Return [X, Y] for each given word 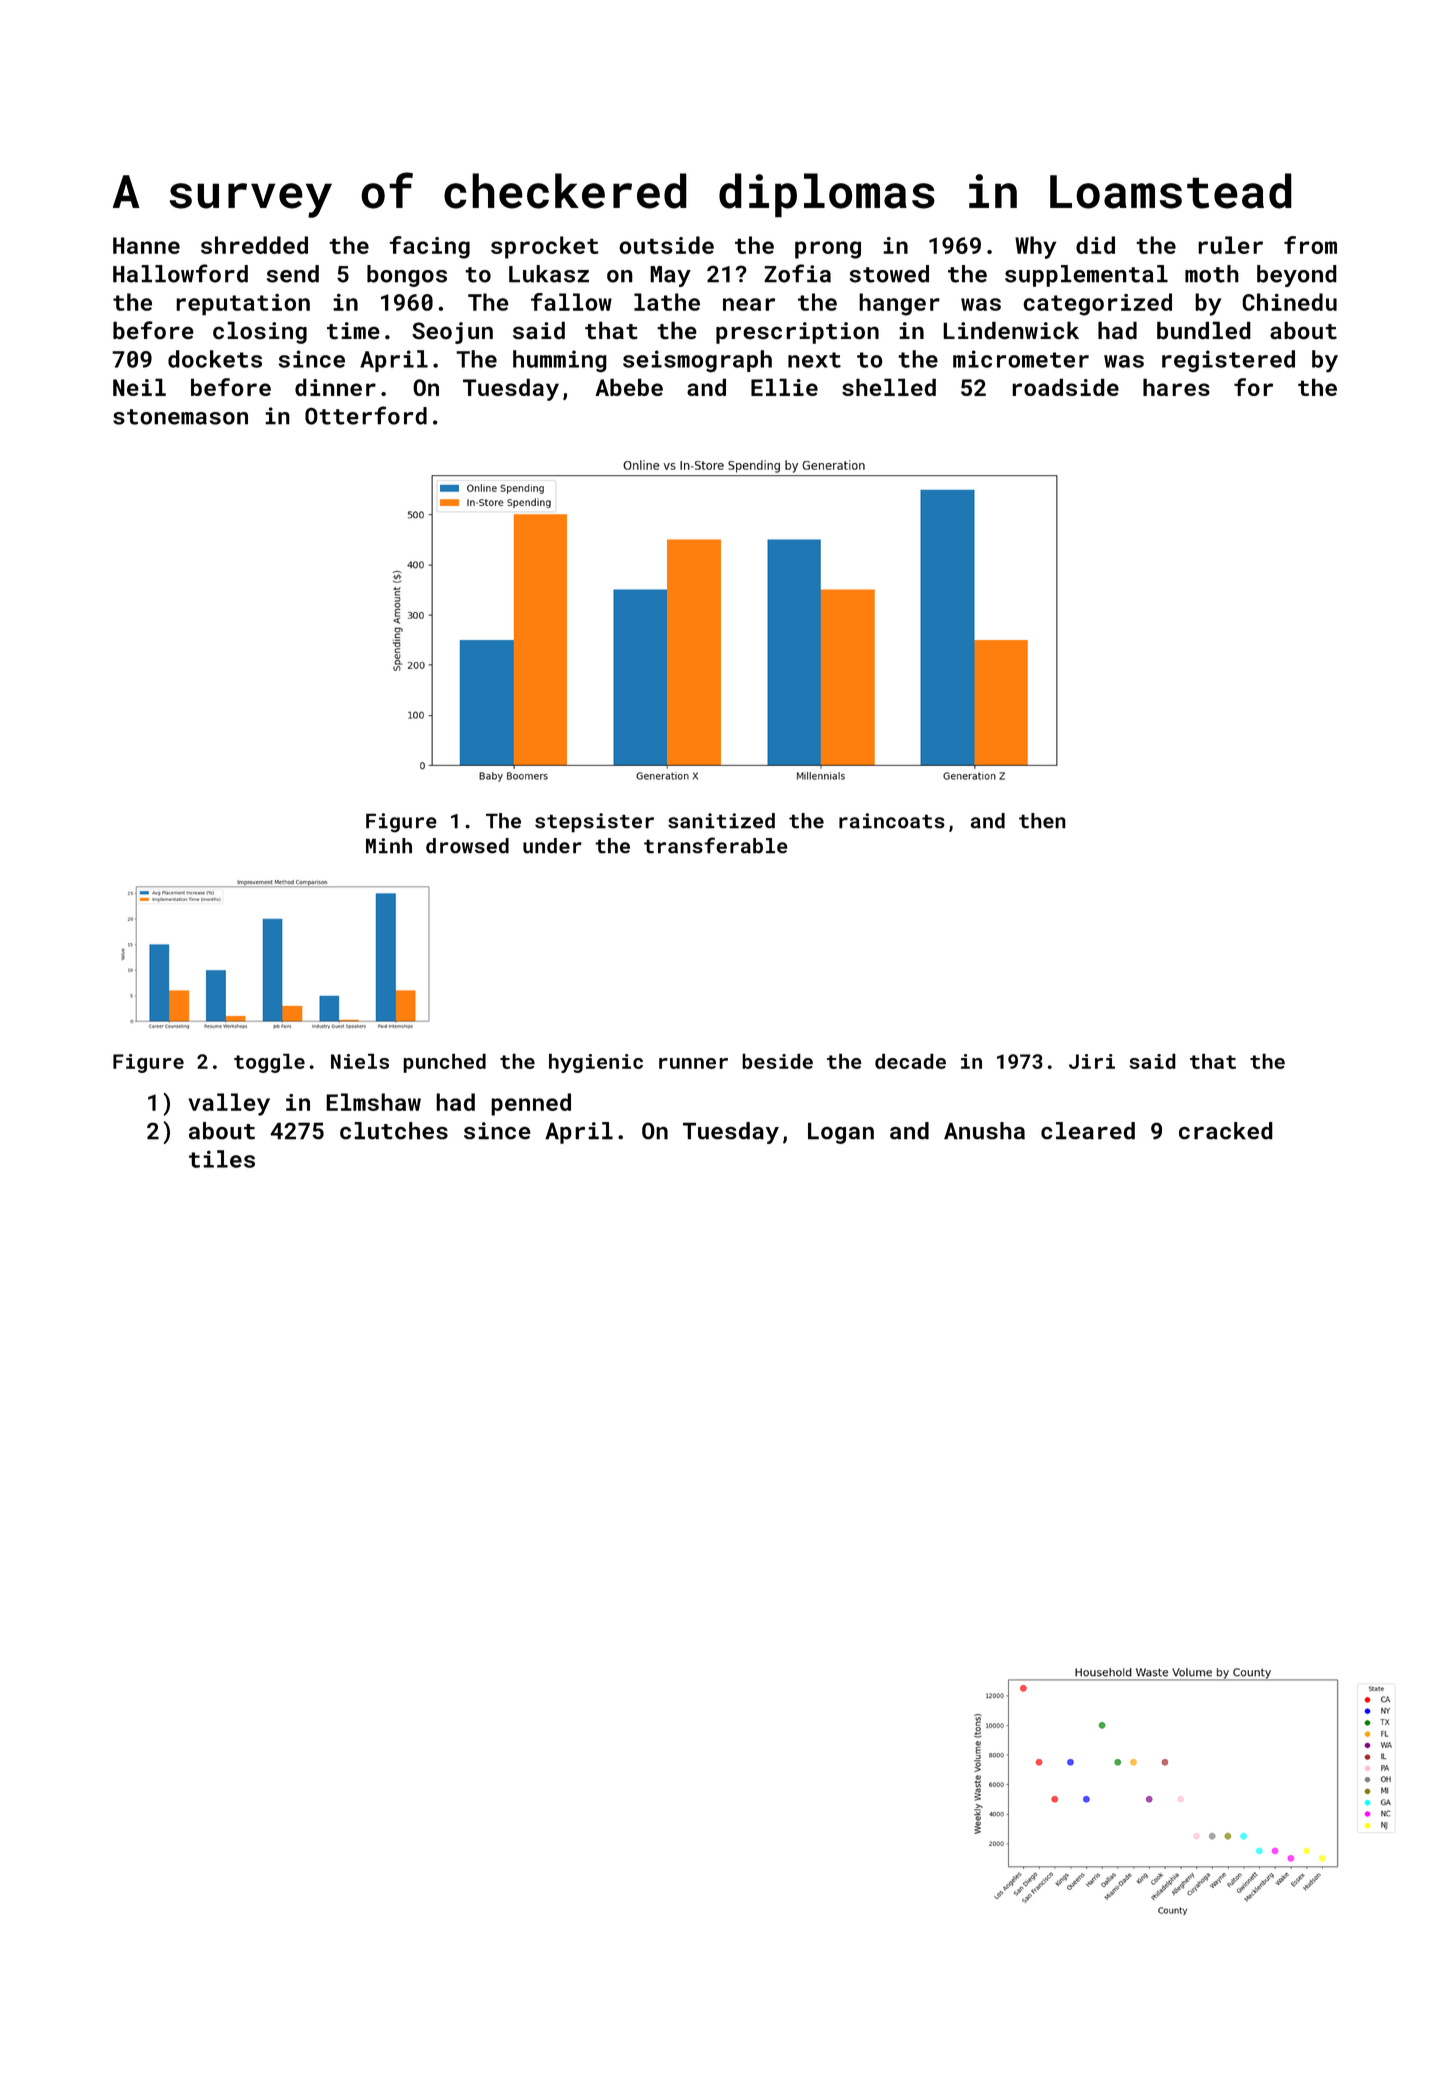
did [1095, 245]
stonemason [180, 417]
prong [828, 250]
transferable [716, 845]
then [1042, 821]
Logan [841, 1133]
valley [229, 1104]
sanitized [721, 821]
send [293, 274]
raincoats [892, 821]
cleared [1088, 1131]
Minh [389, 846]
